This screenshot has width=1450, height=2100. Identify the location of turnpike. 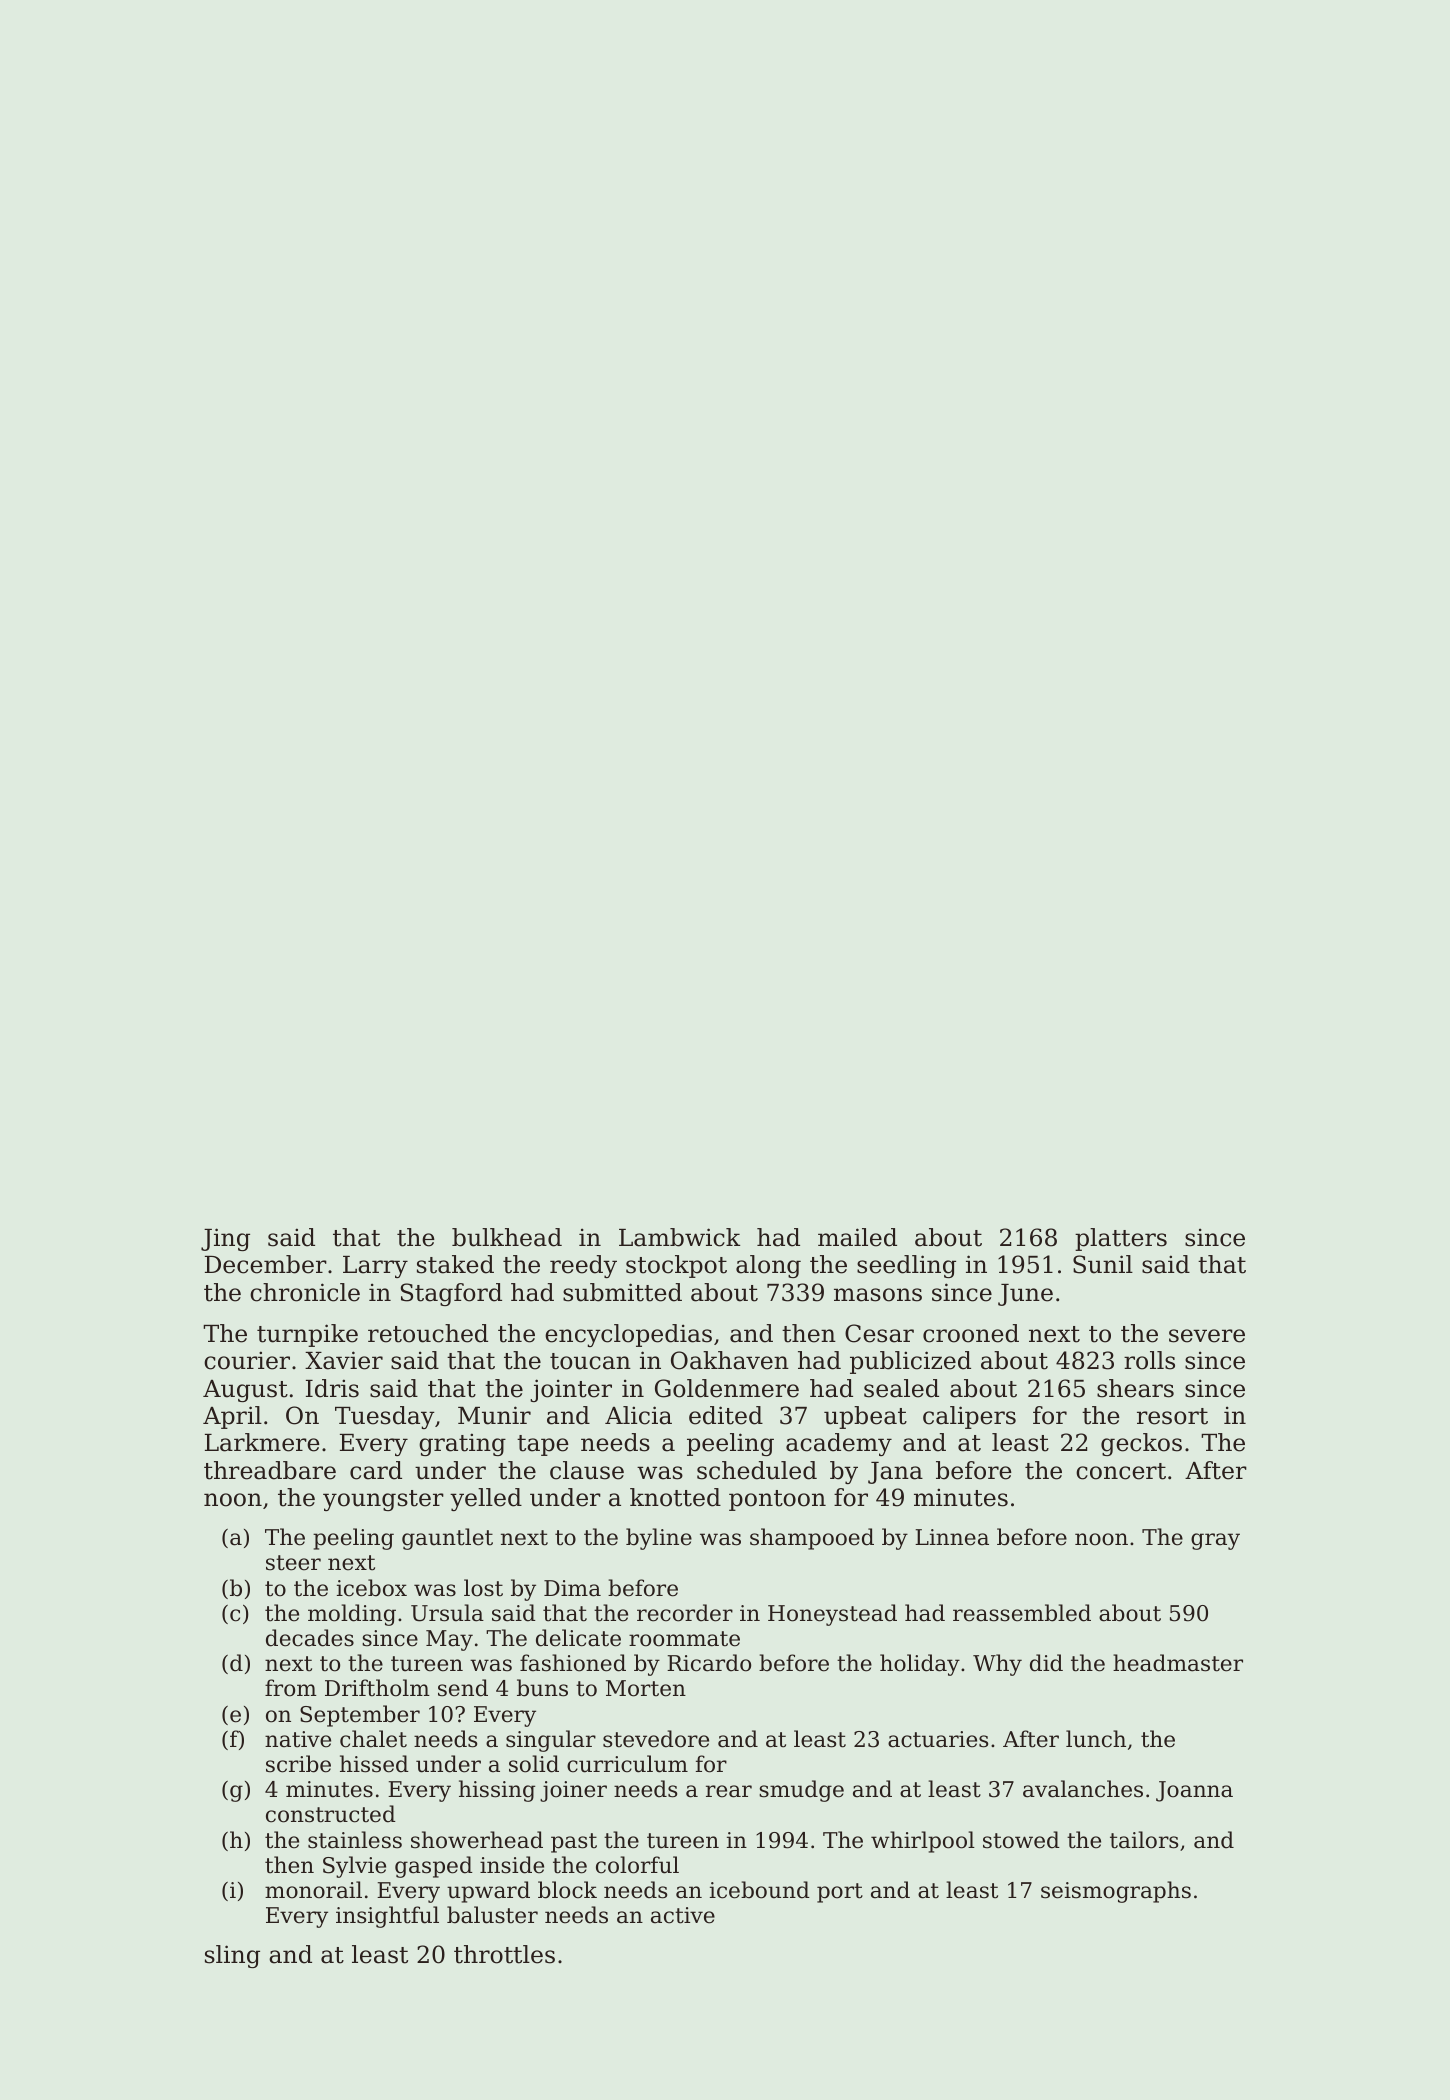
(307, 1335).
